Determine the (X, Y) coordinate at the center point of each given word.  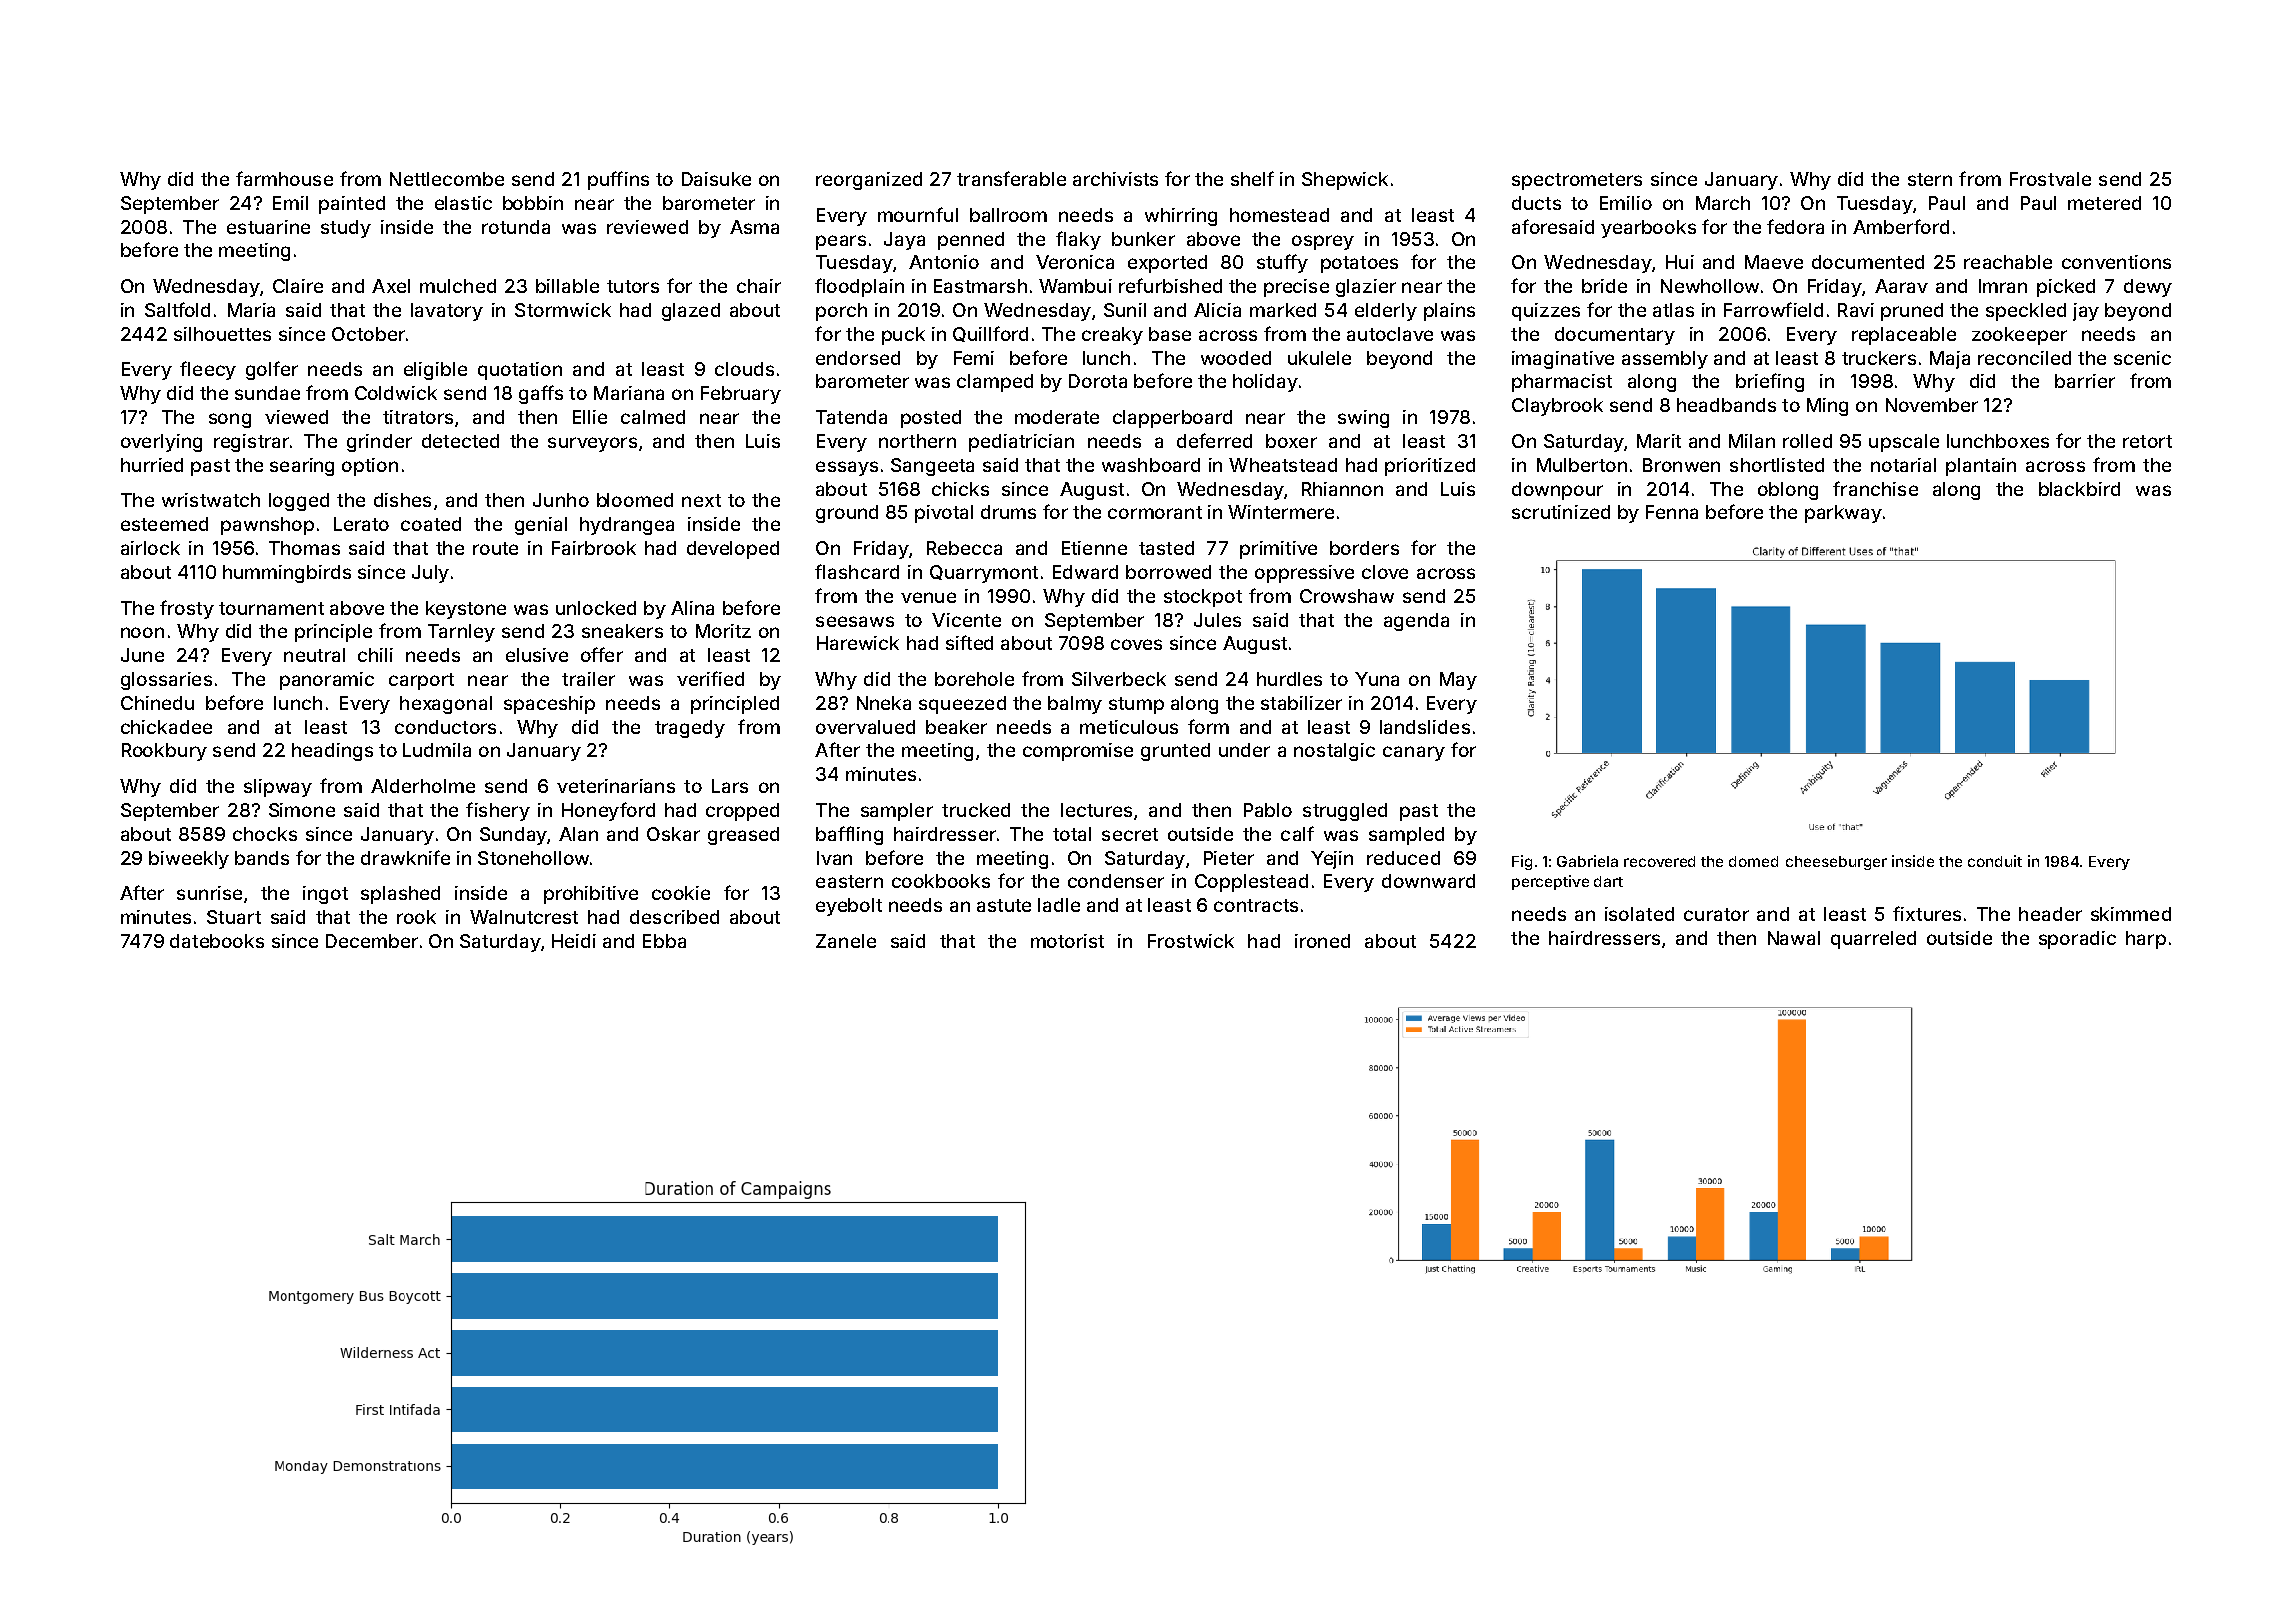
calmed (653, 417)
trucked (976, 810)
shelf (1252, 178)
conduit (1995, 861)
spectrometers (1577, 181)
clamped (995, 383)
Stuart (234, 917)
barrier (2085, 381)
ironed (1322, 941)
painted (352, 205)
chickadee (166, 727)
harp (2146, 940)
